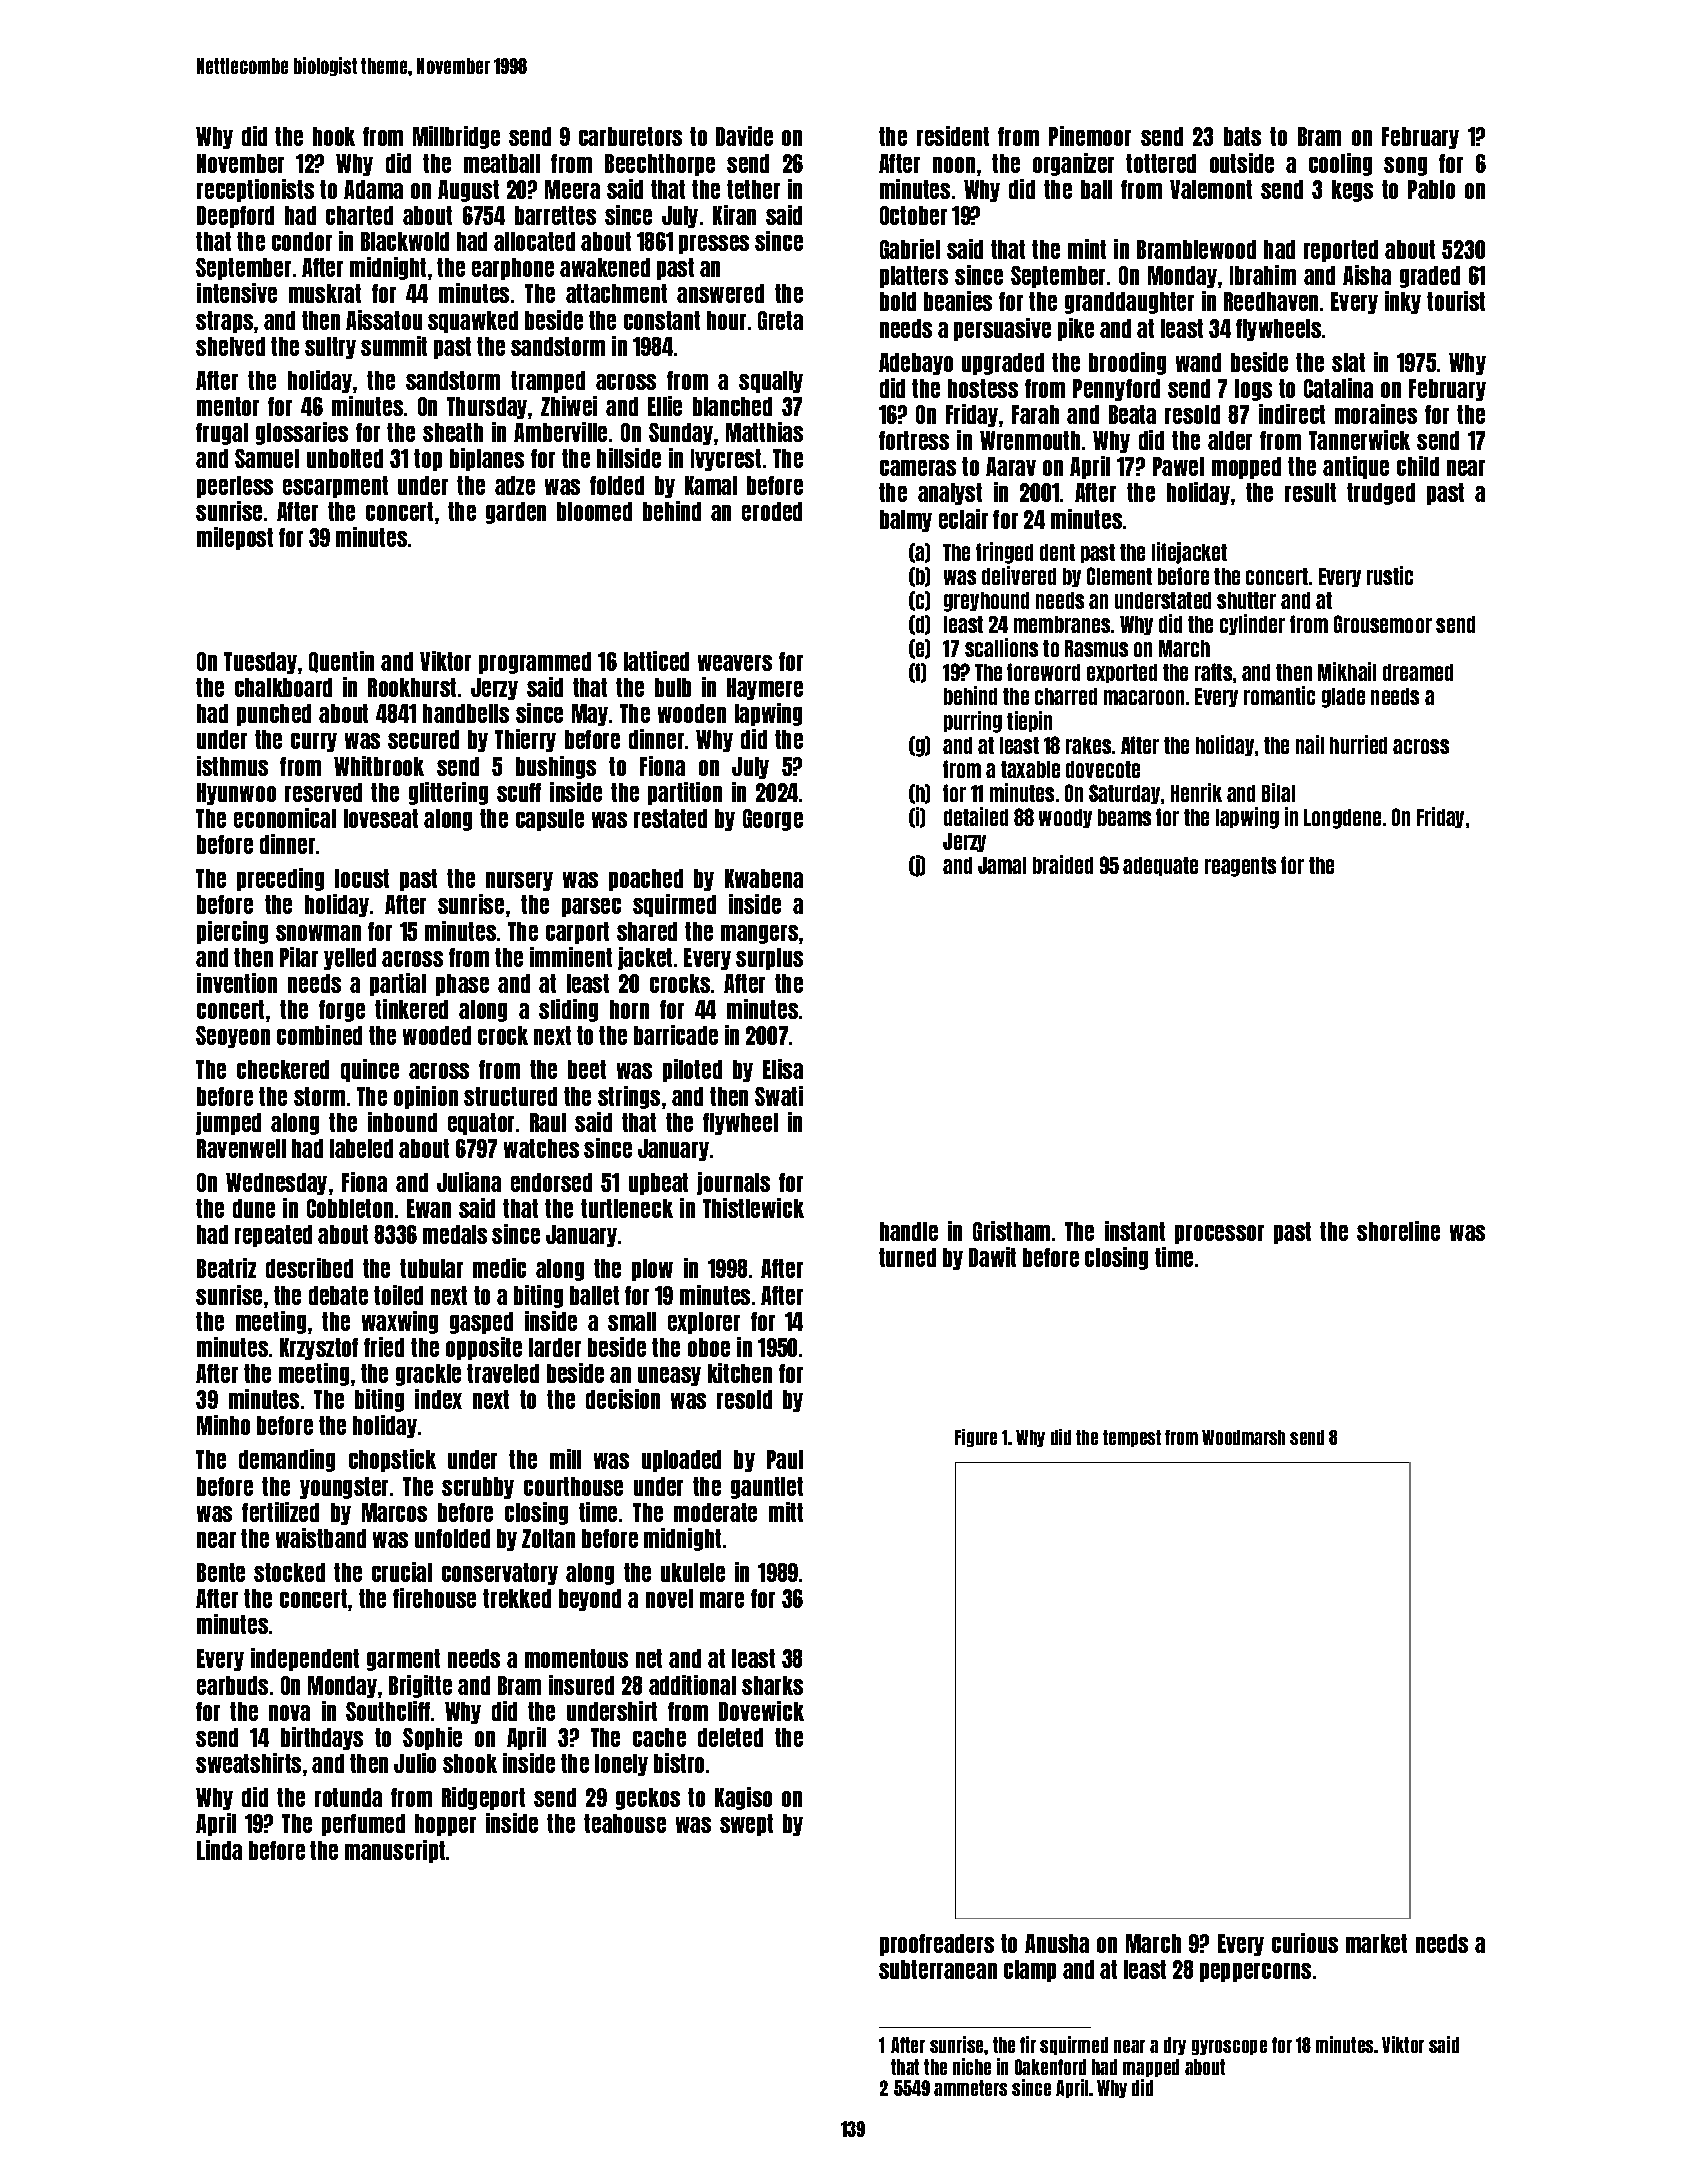 Image resolution: width=1683 pixels, height=2178 pixels. Describe the element at coordinates (656, 661) in the image. I see `latticed` at that location.
